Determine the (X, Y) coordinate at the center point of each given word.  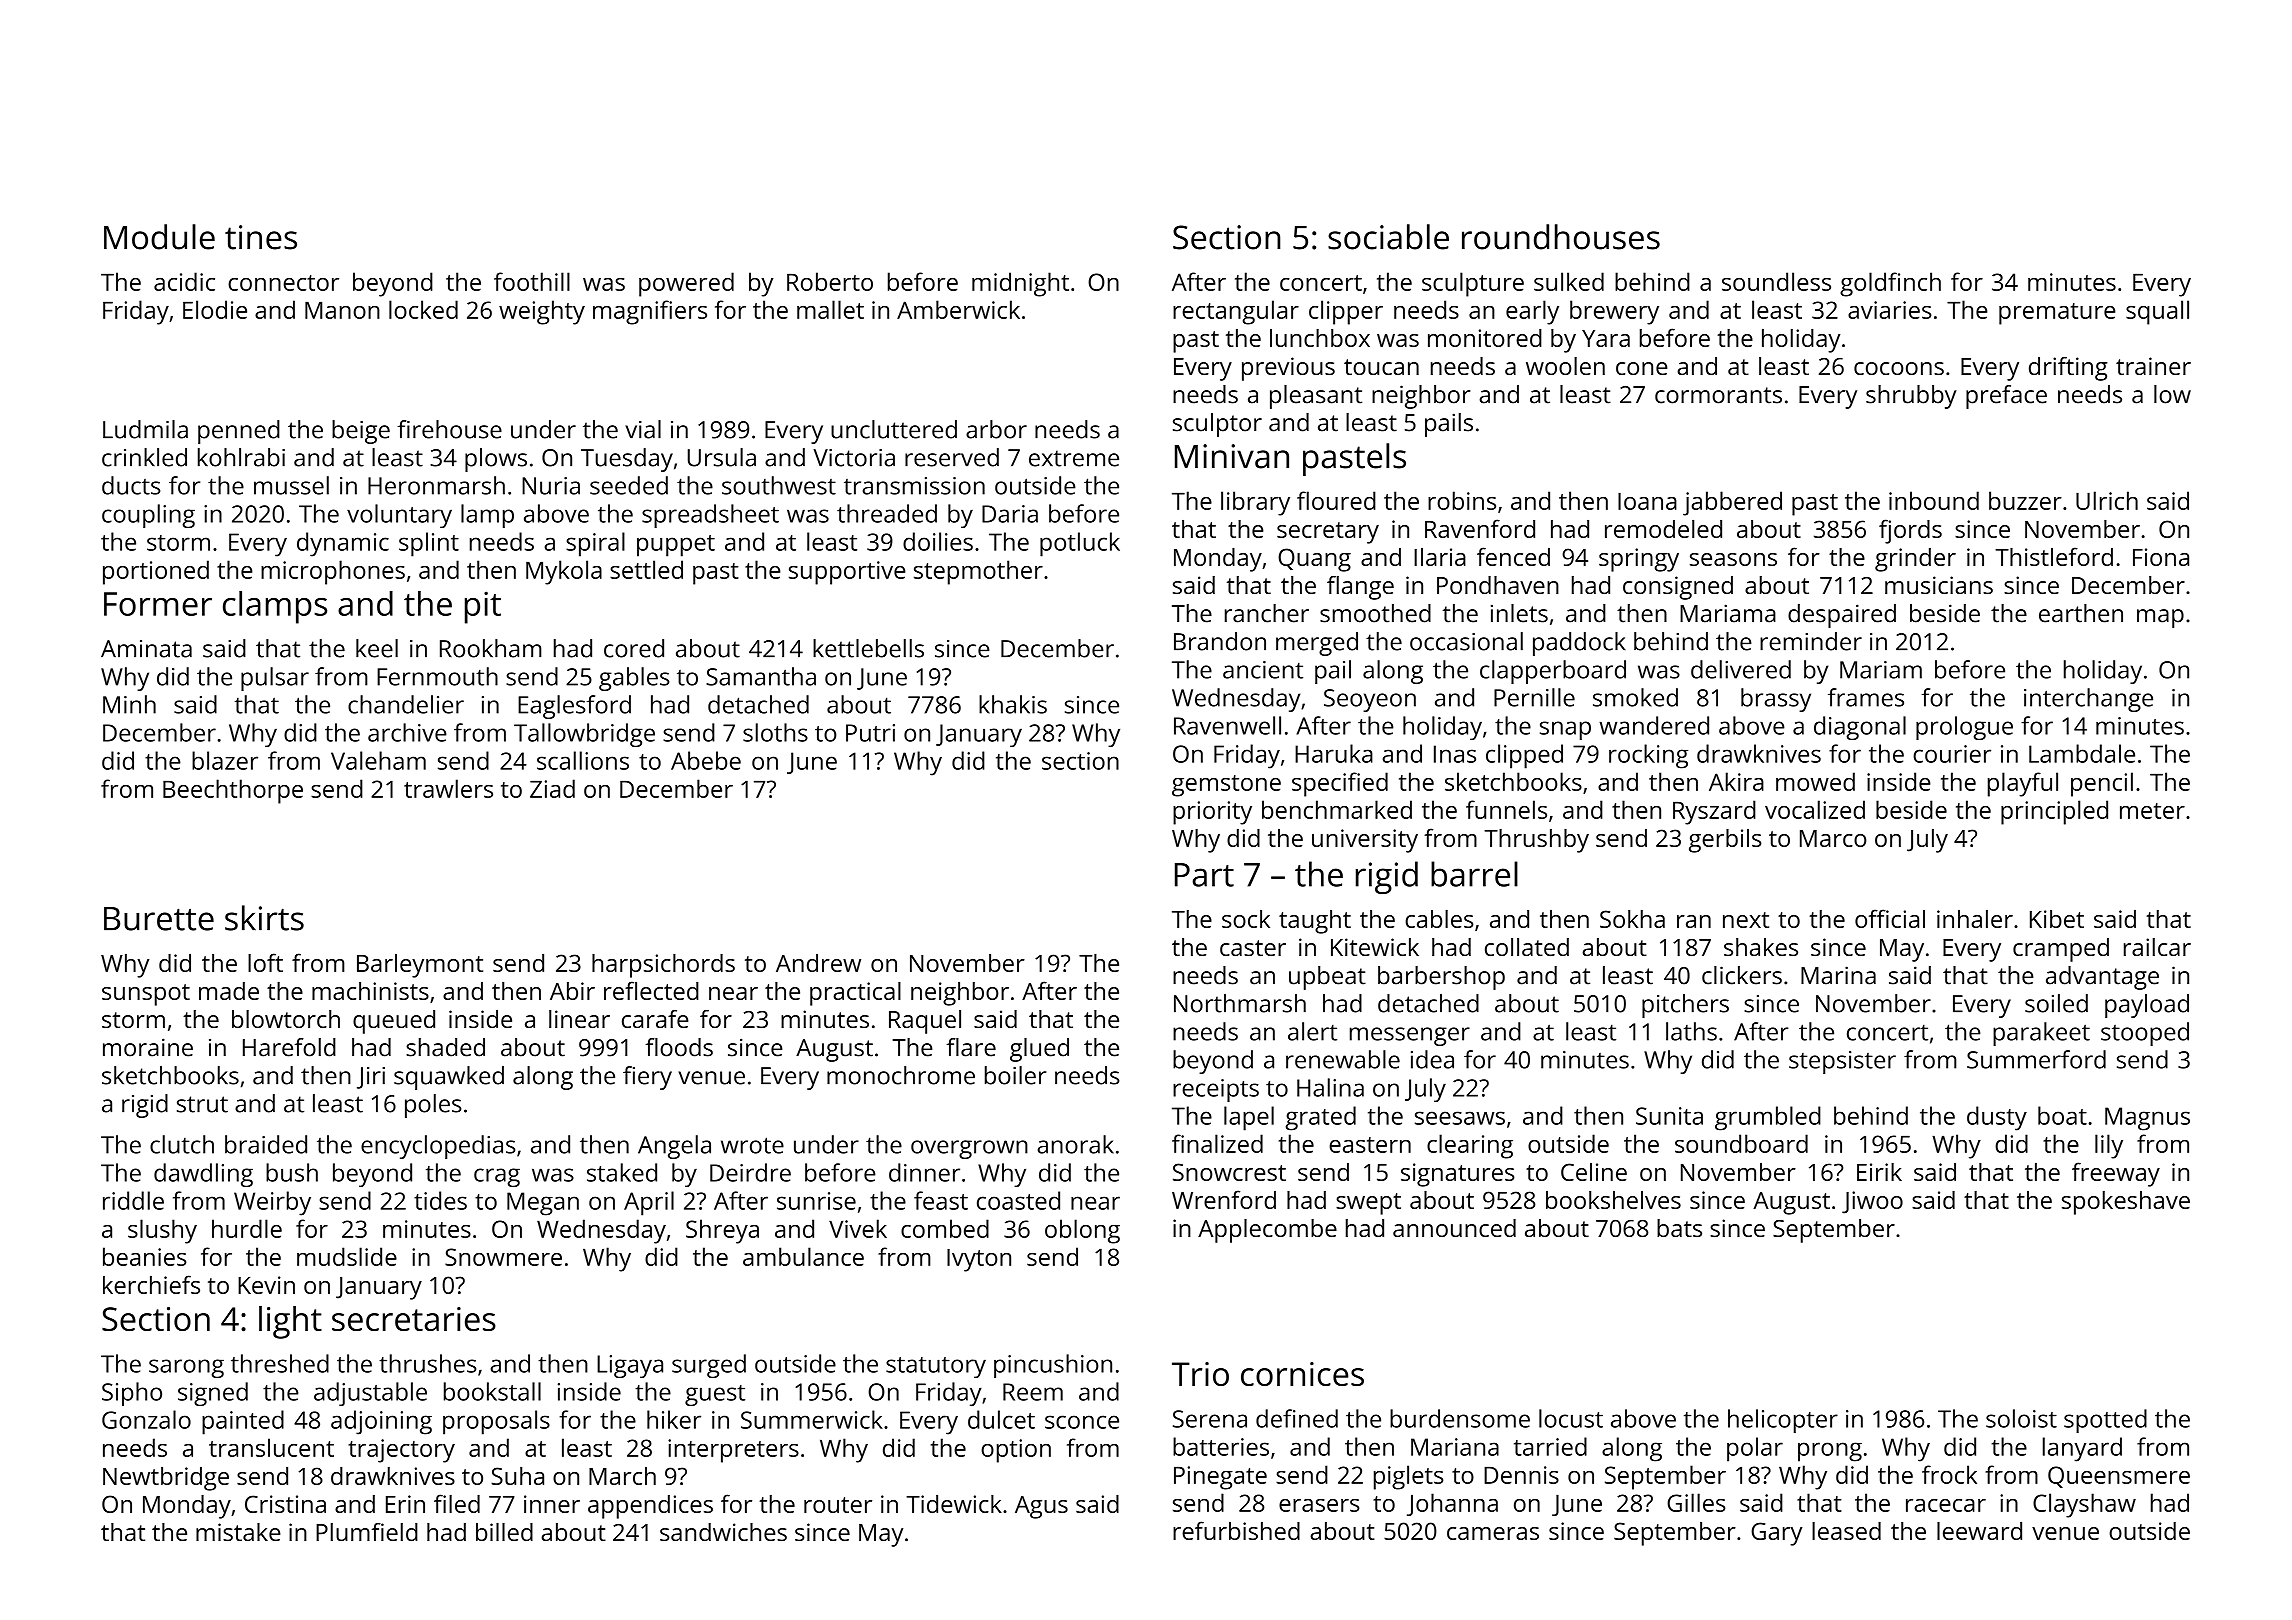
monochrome (901, 1075)
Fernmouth (437, 676)
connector (283, 283)
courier (1952, 754)
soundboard (1741, 1143)
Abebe (706, 760)
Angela (674, 1147)
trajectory (401, 1451)
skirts (264, 918)
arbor (996, 429)
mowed (1815, 781)
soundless (1776, 281)
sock (1246, 919)
